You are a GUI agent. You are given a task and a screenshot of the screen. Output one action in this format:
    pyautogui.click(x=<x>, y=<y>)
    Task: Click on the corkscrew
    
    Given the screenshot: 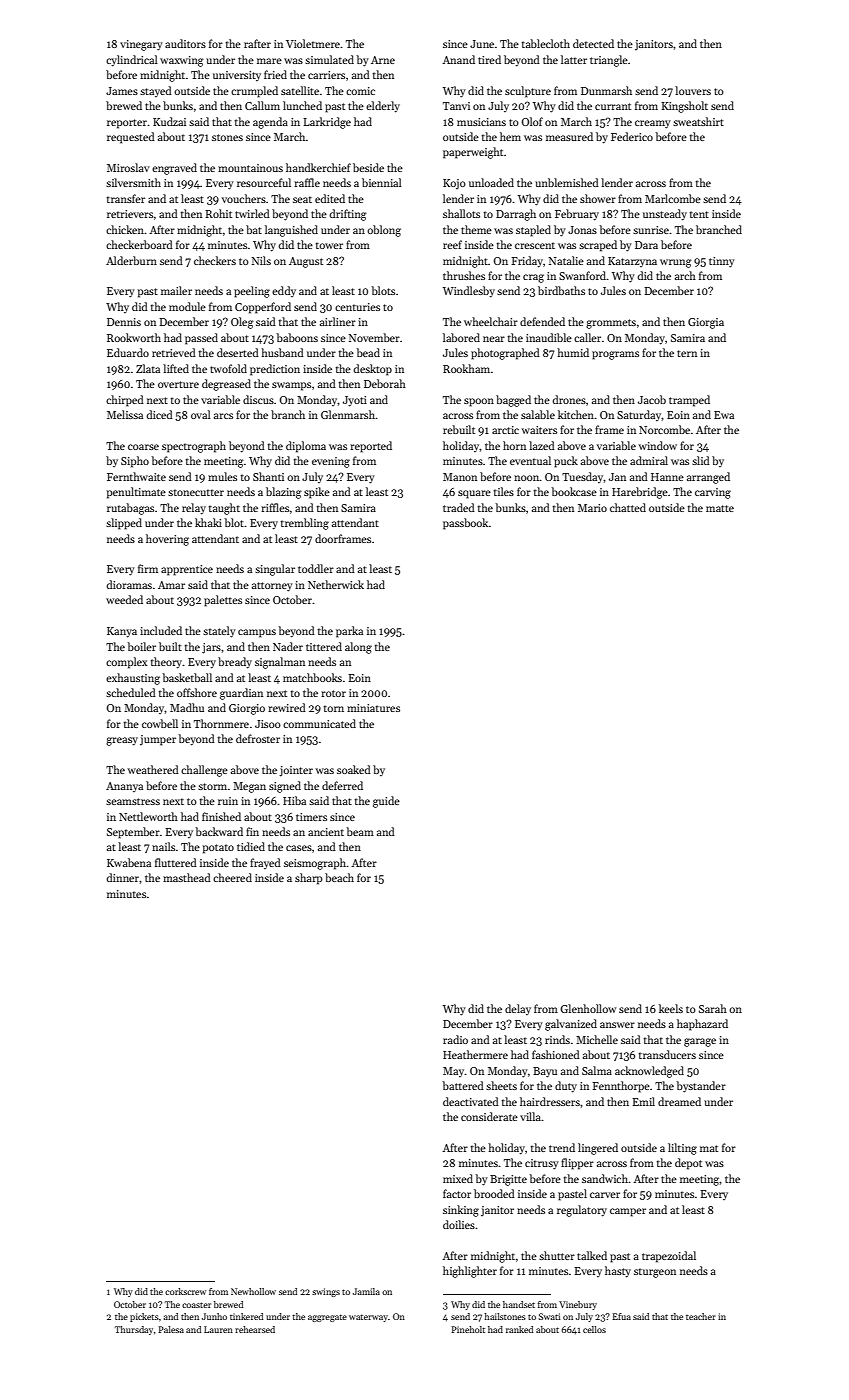 What is the action you would take?
    pyautogui.click(x=185, y=1291)
